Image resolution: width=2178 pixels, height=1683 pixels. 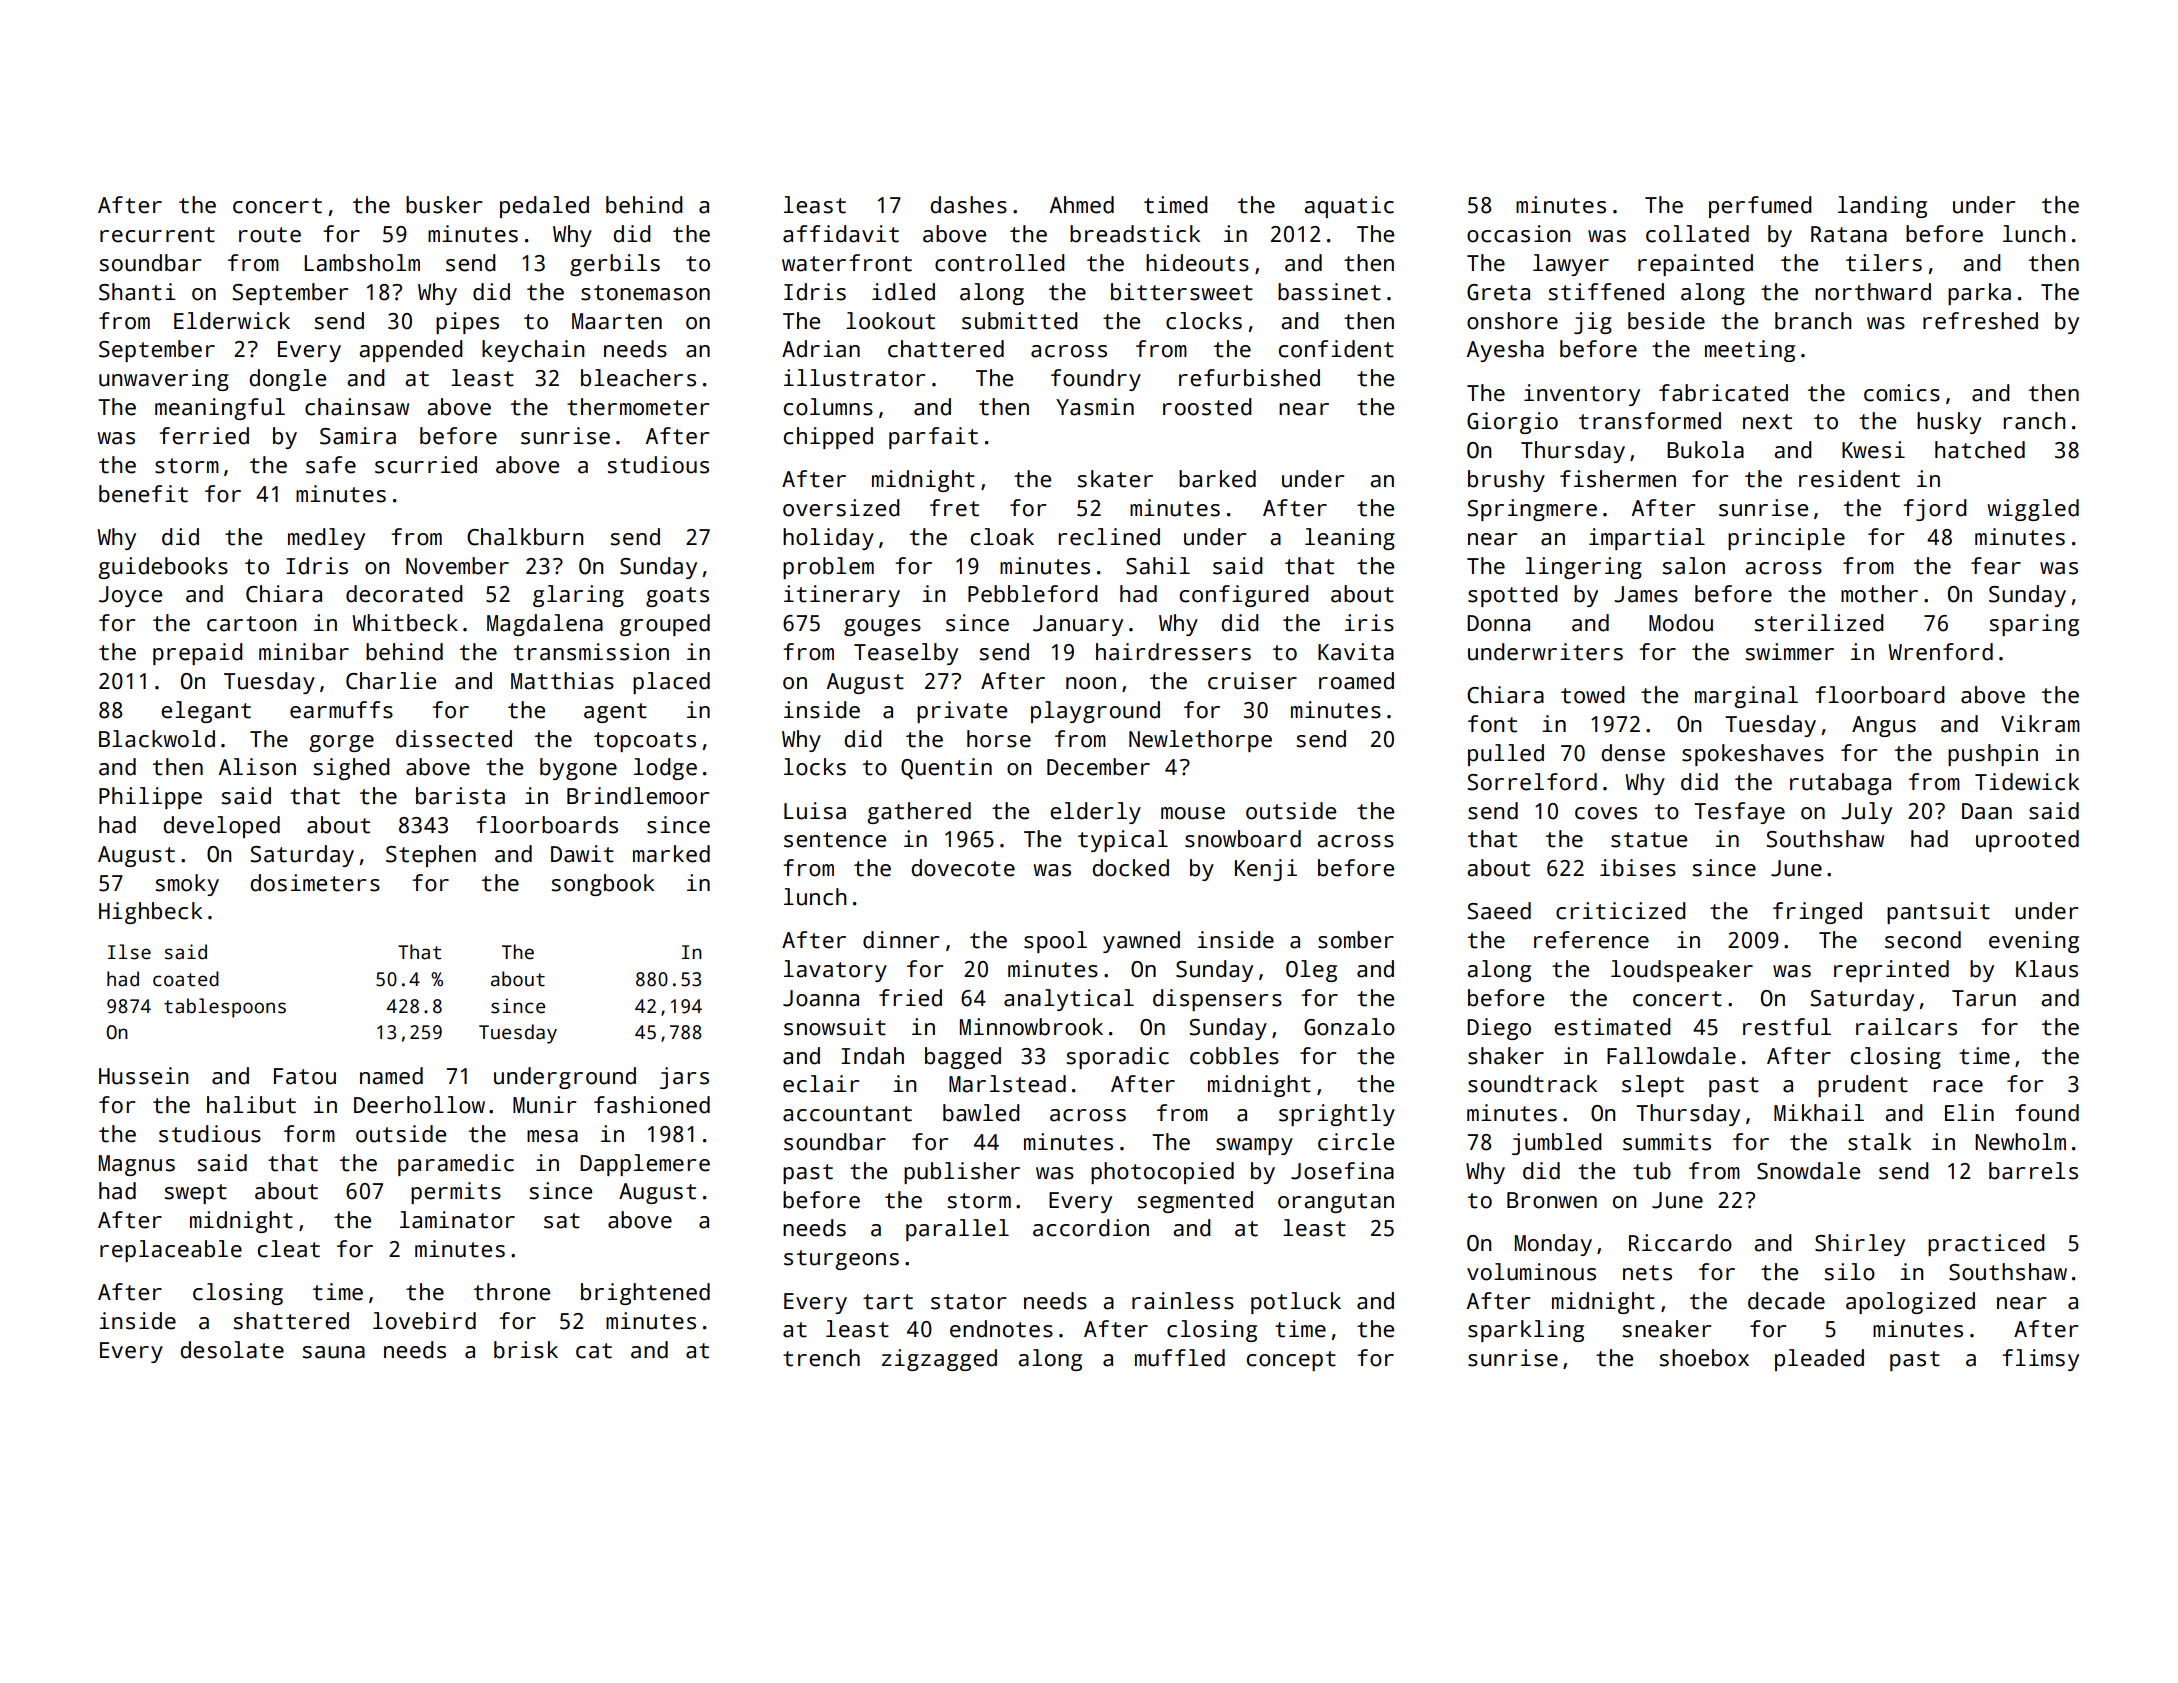 I want to click on flimsy, so click(x=2040, y=1360).
